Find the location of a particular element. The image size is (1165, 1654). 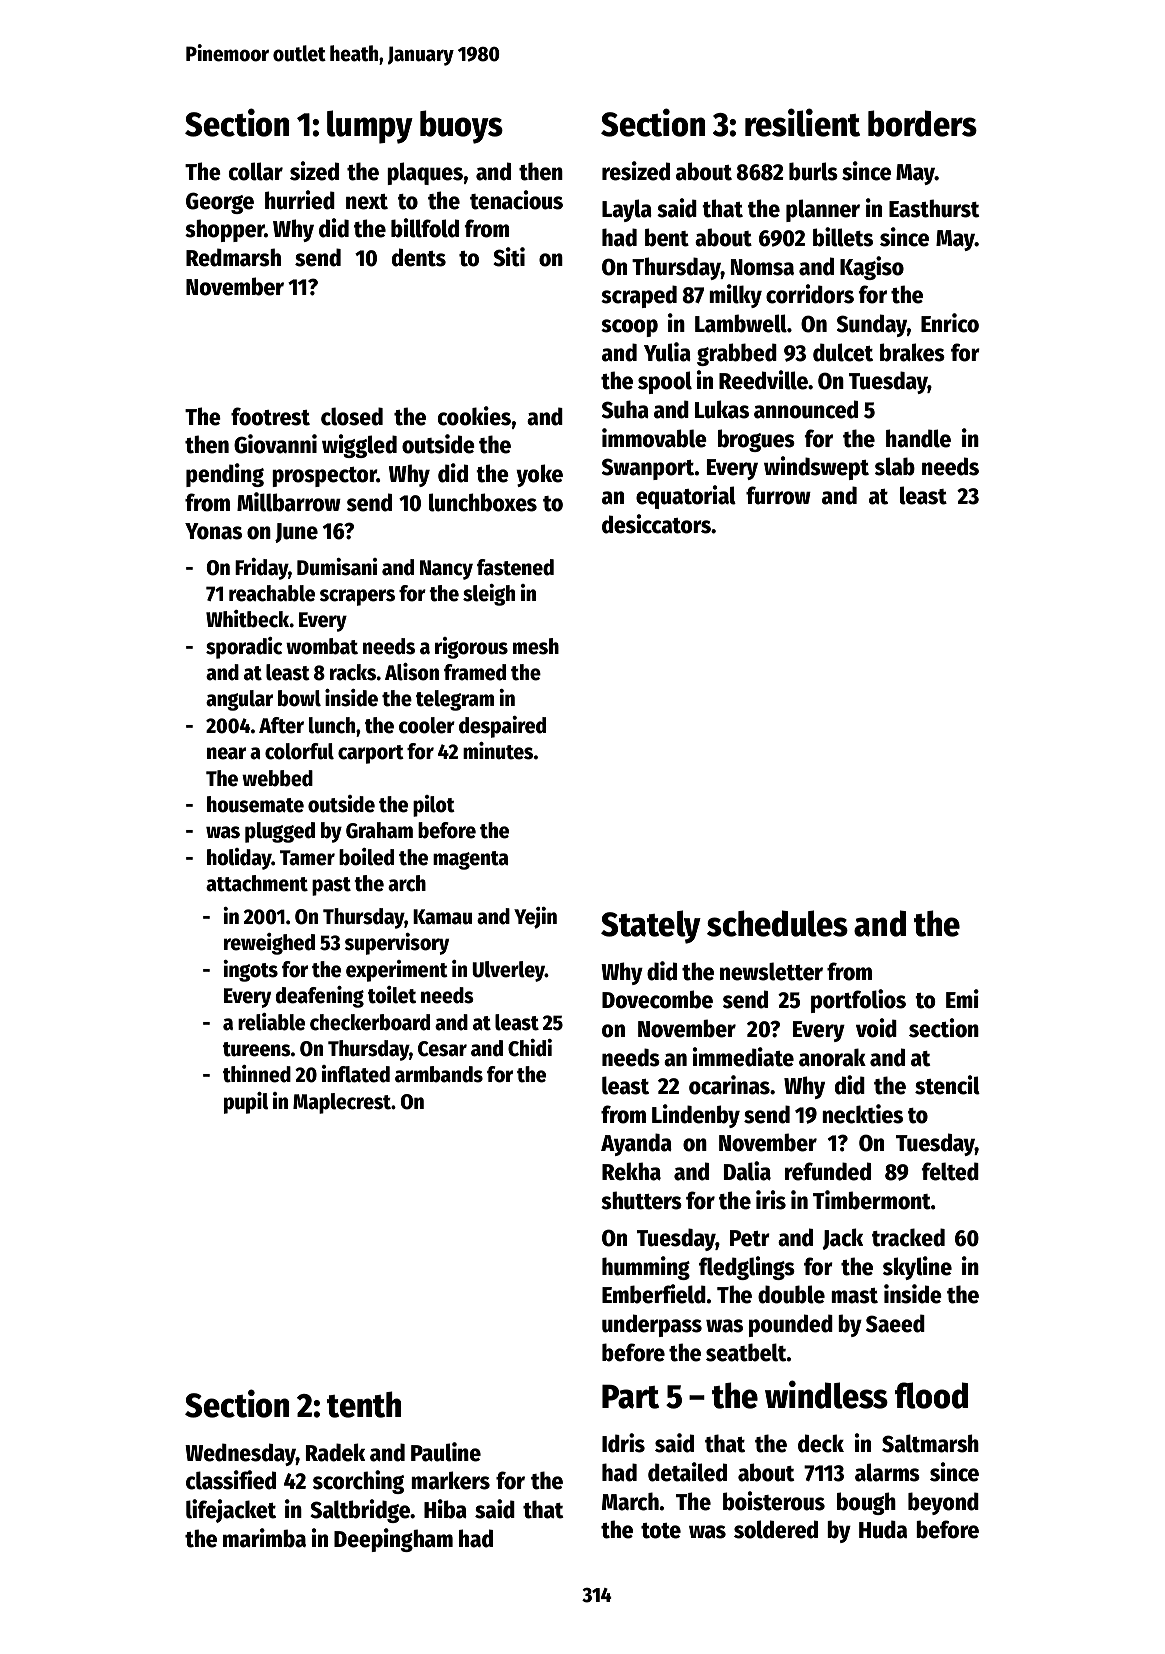

Tamer is located at coordinates (307, 858).
